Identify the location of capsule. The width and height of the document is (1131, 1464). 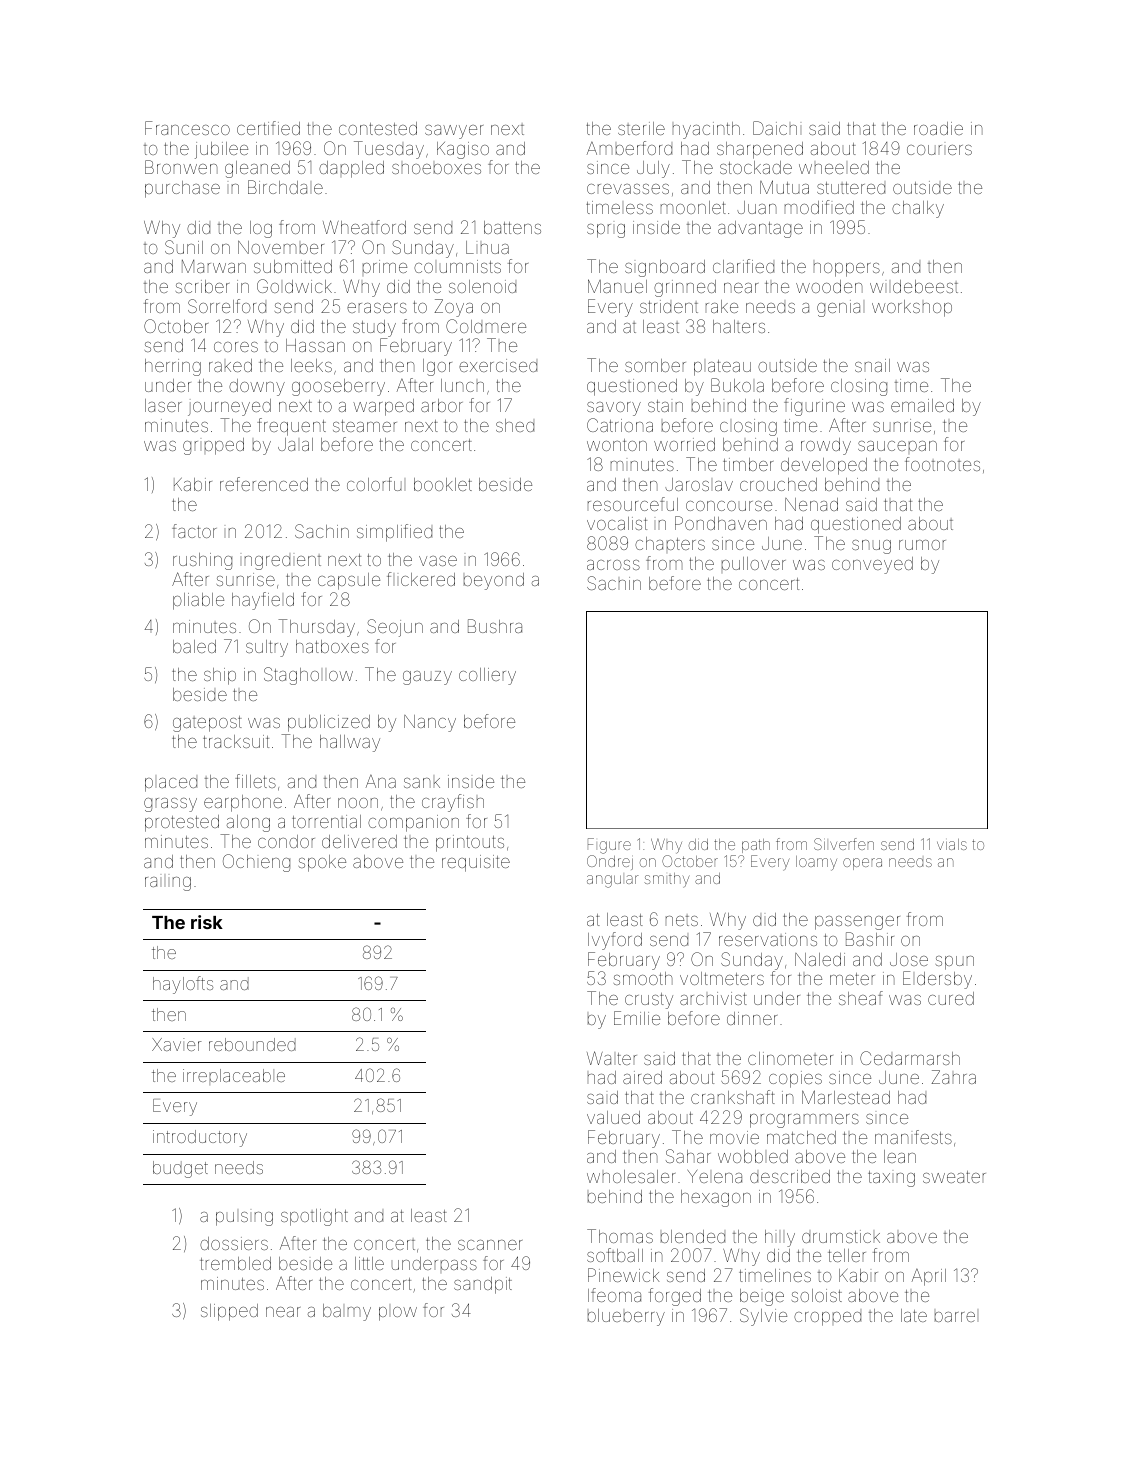
(349, 581).
